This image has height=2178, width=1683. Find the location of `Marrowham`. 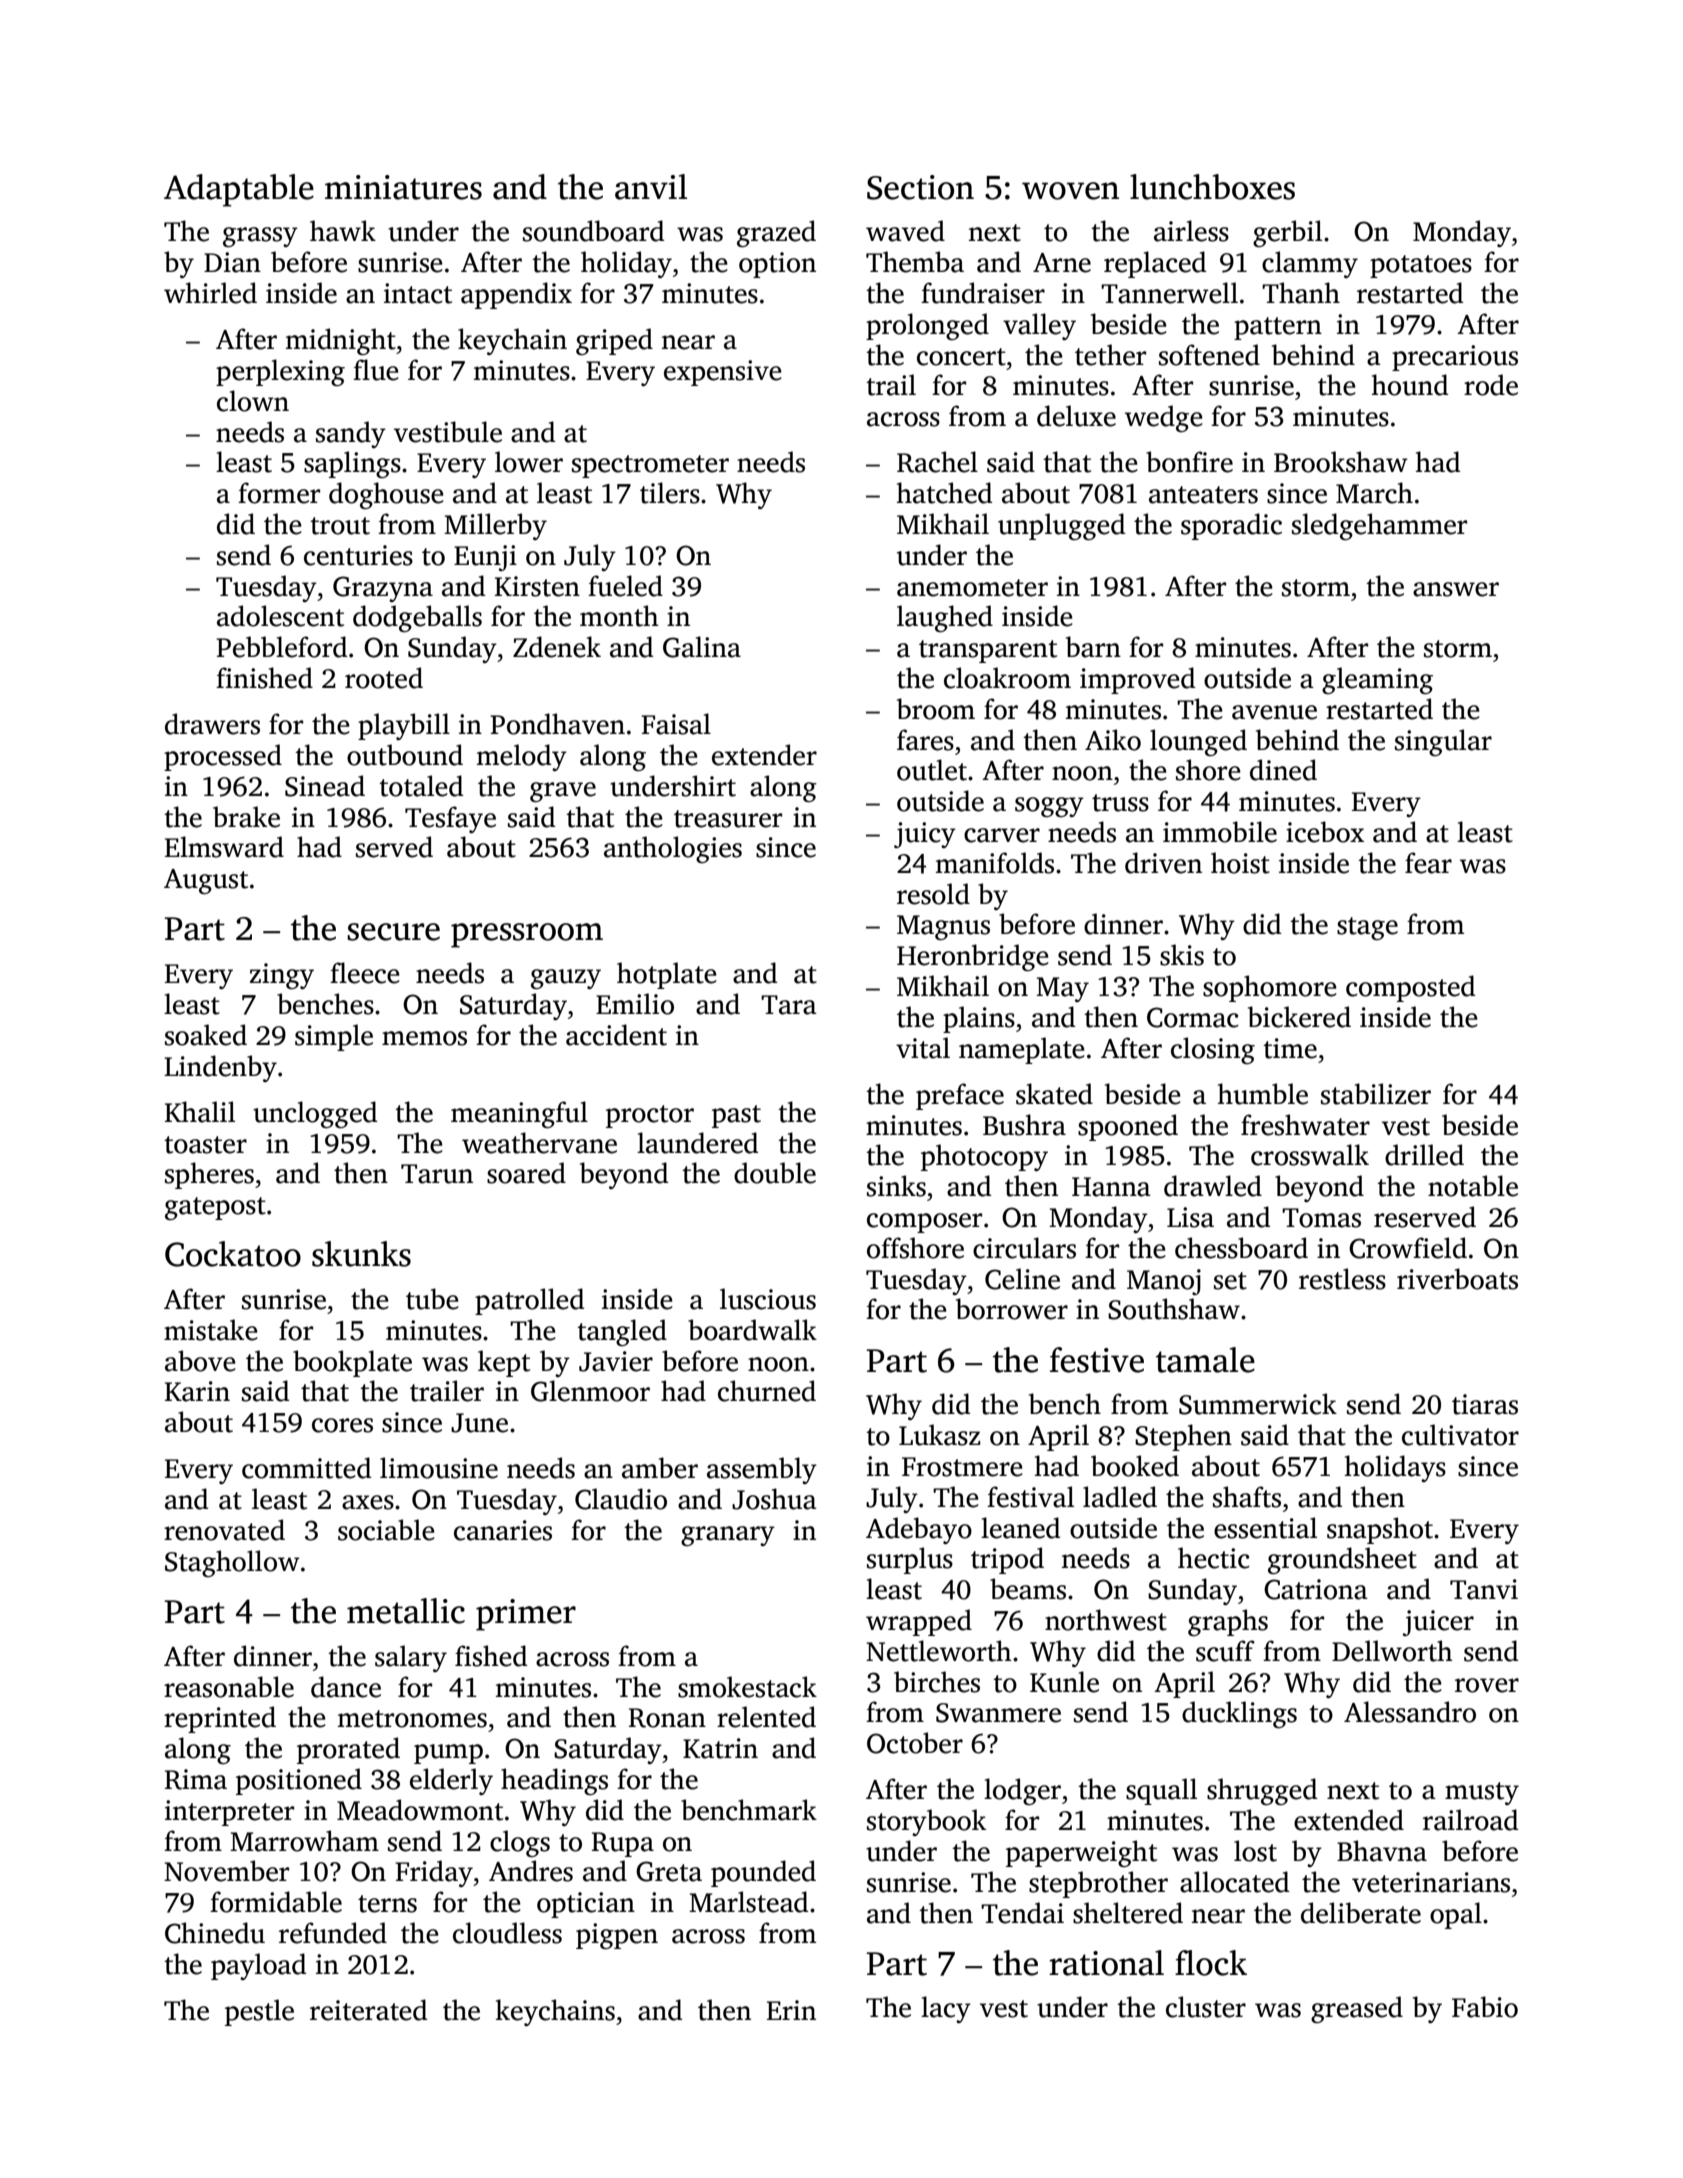

Marrowham is located at coordinates (304, 1841).
